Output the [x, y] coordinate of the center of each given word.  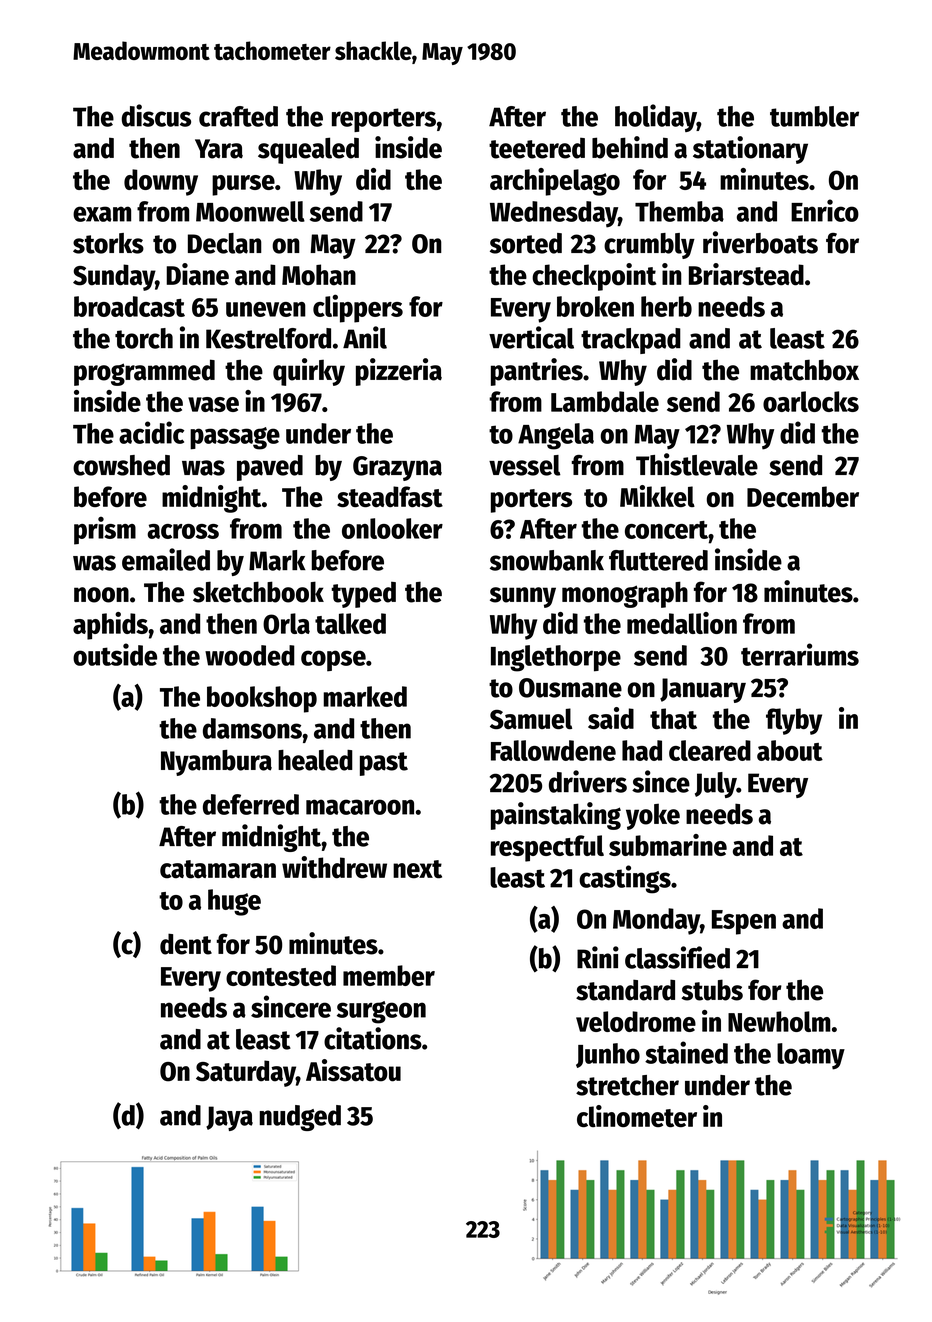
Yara [219, 149]
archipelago [555, 182]
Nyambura [216, 763]
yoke [653, 817]
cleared [710, 750]
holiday [656, 118]
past [384, 764]
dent [186, 944]
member [389, 975]
